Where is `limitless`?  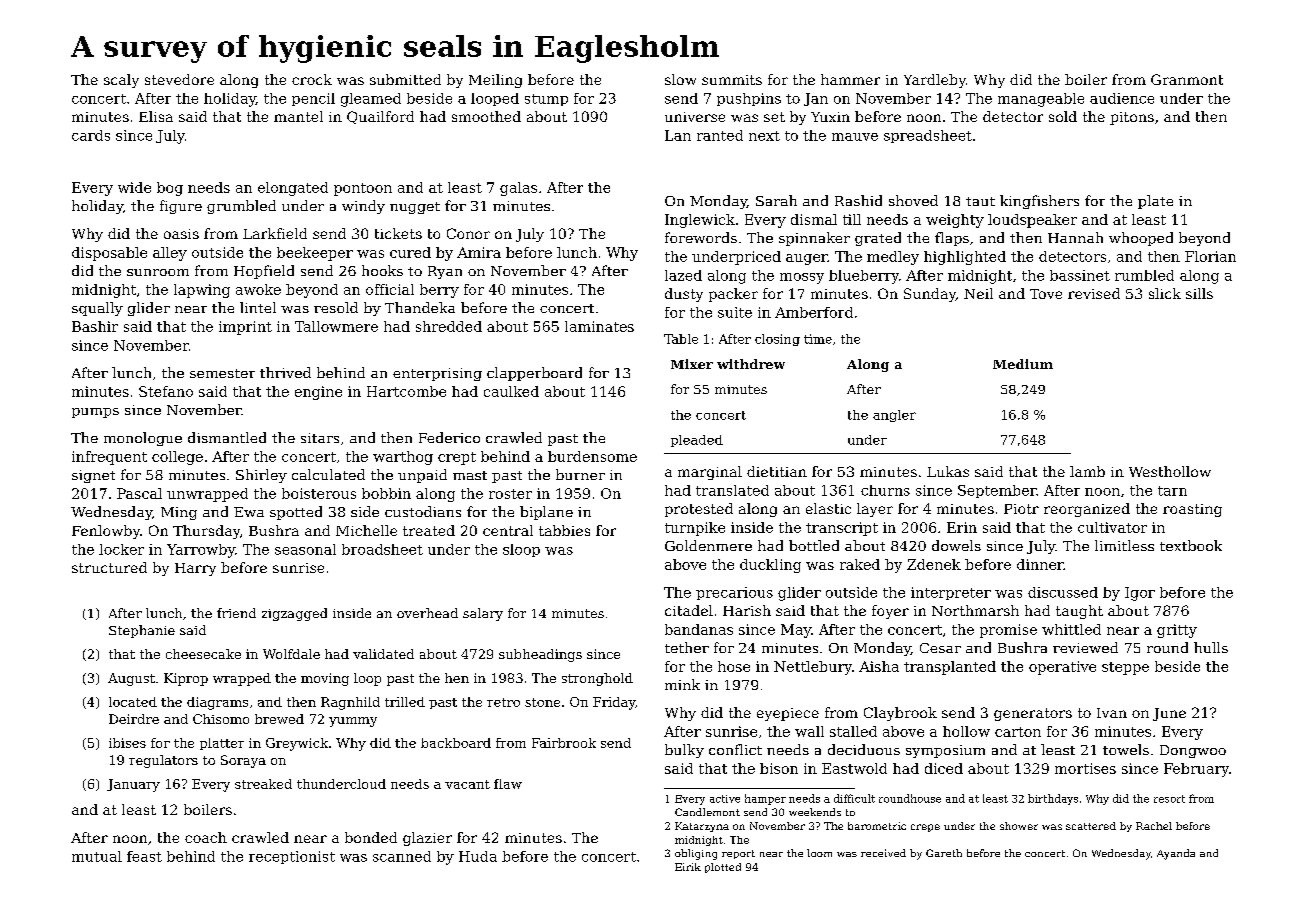
limitless is located at coordinates (1124, 545).
